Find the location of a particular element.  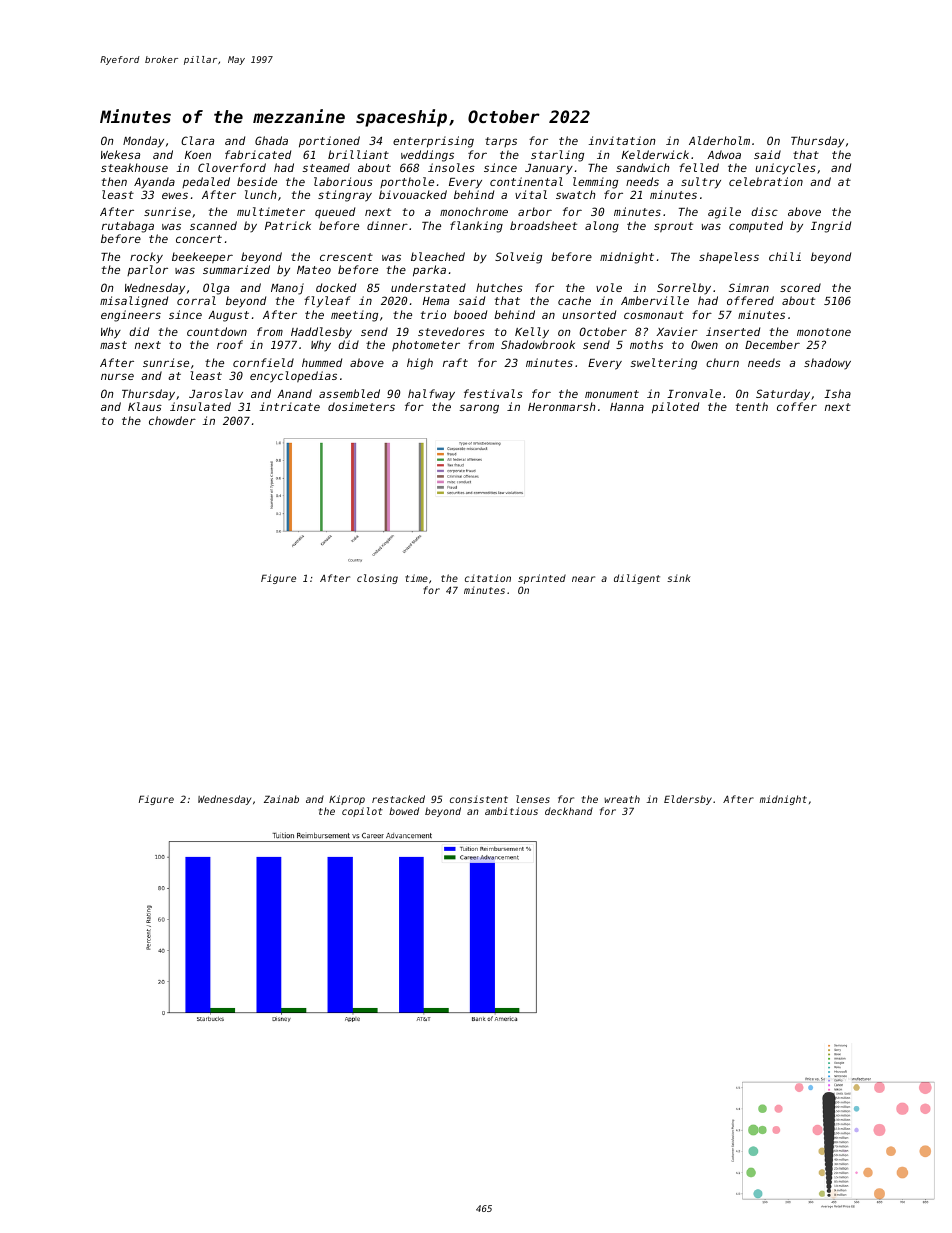

coffer is located at coordinates (797, 406).
